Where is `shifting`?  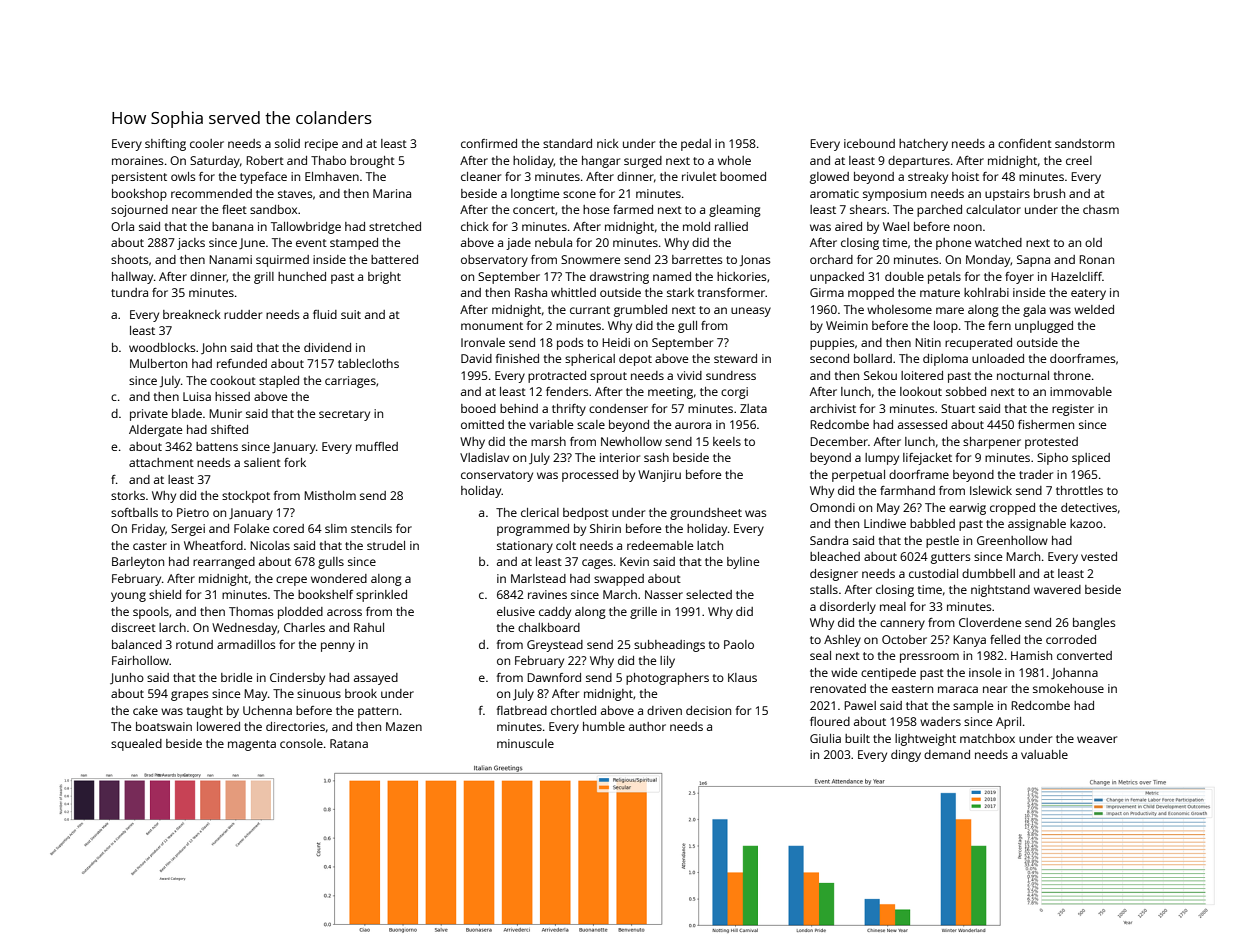
shifting is located at coordinates (165, 145).
